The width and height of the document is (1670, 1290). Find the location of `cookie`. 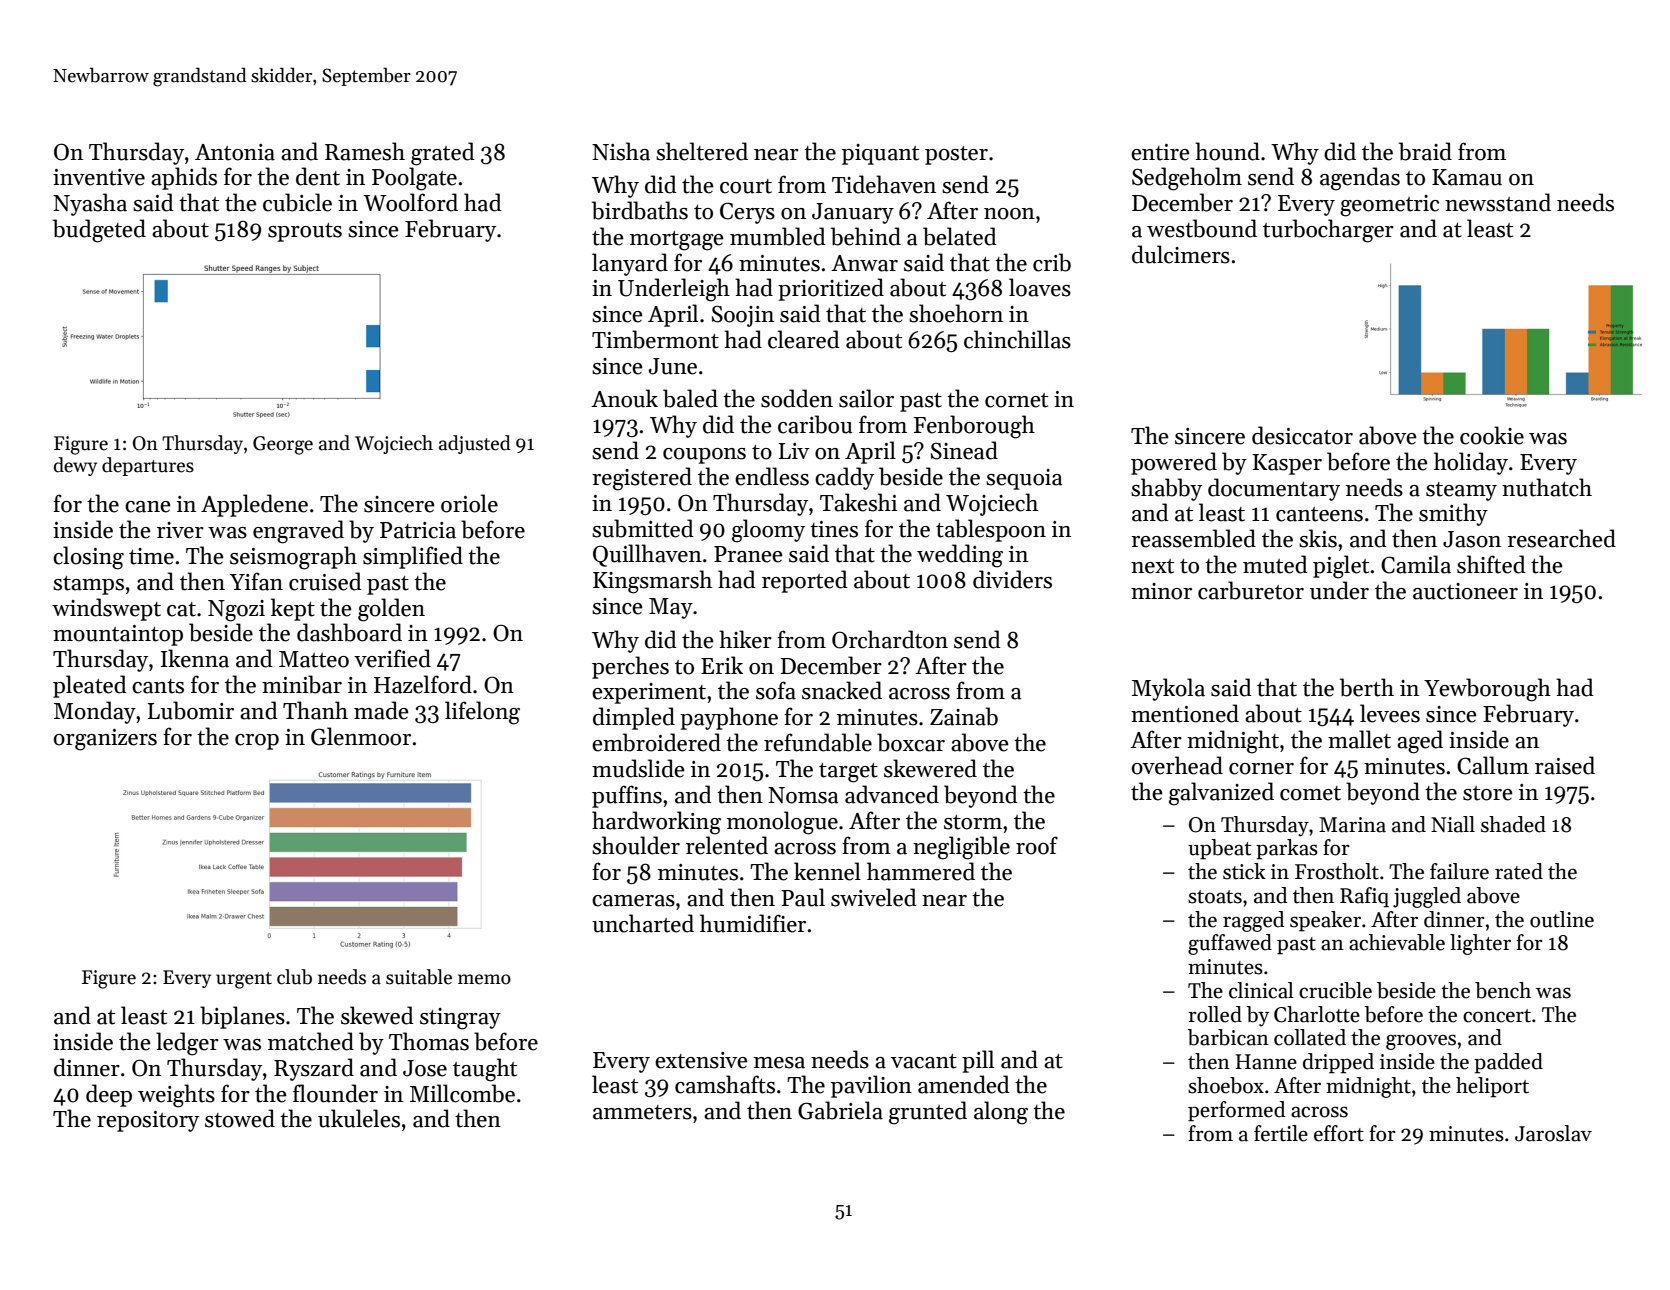

cookie is located at coordinates (1492, 435).
